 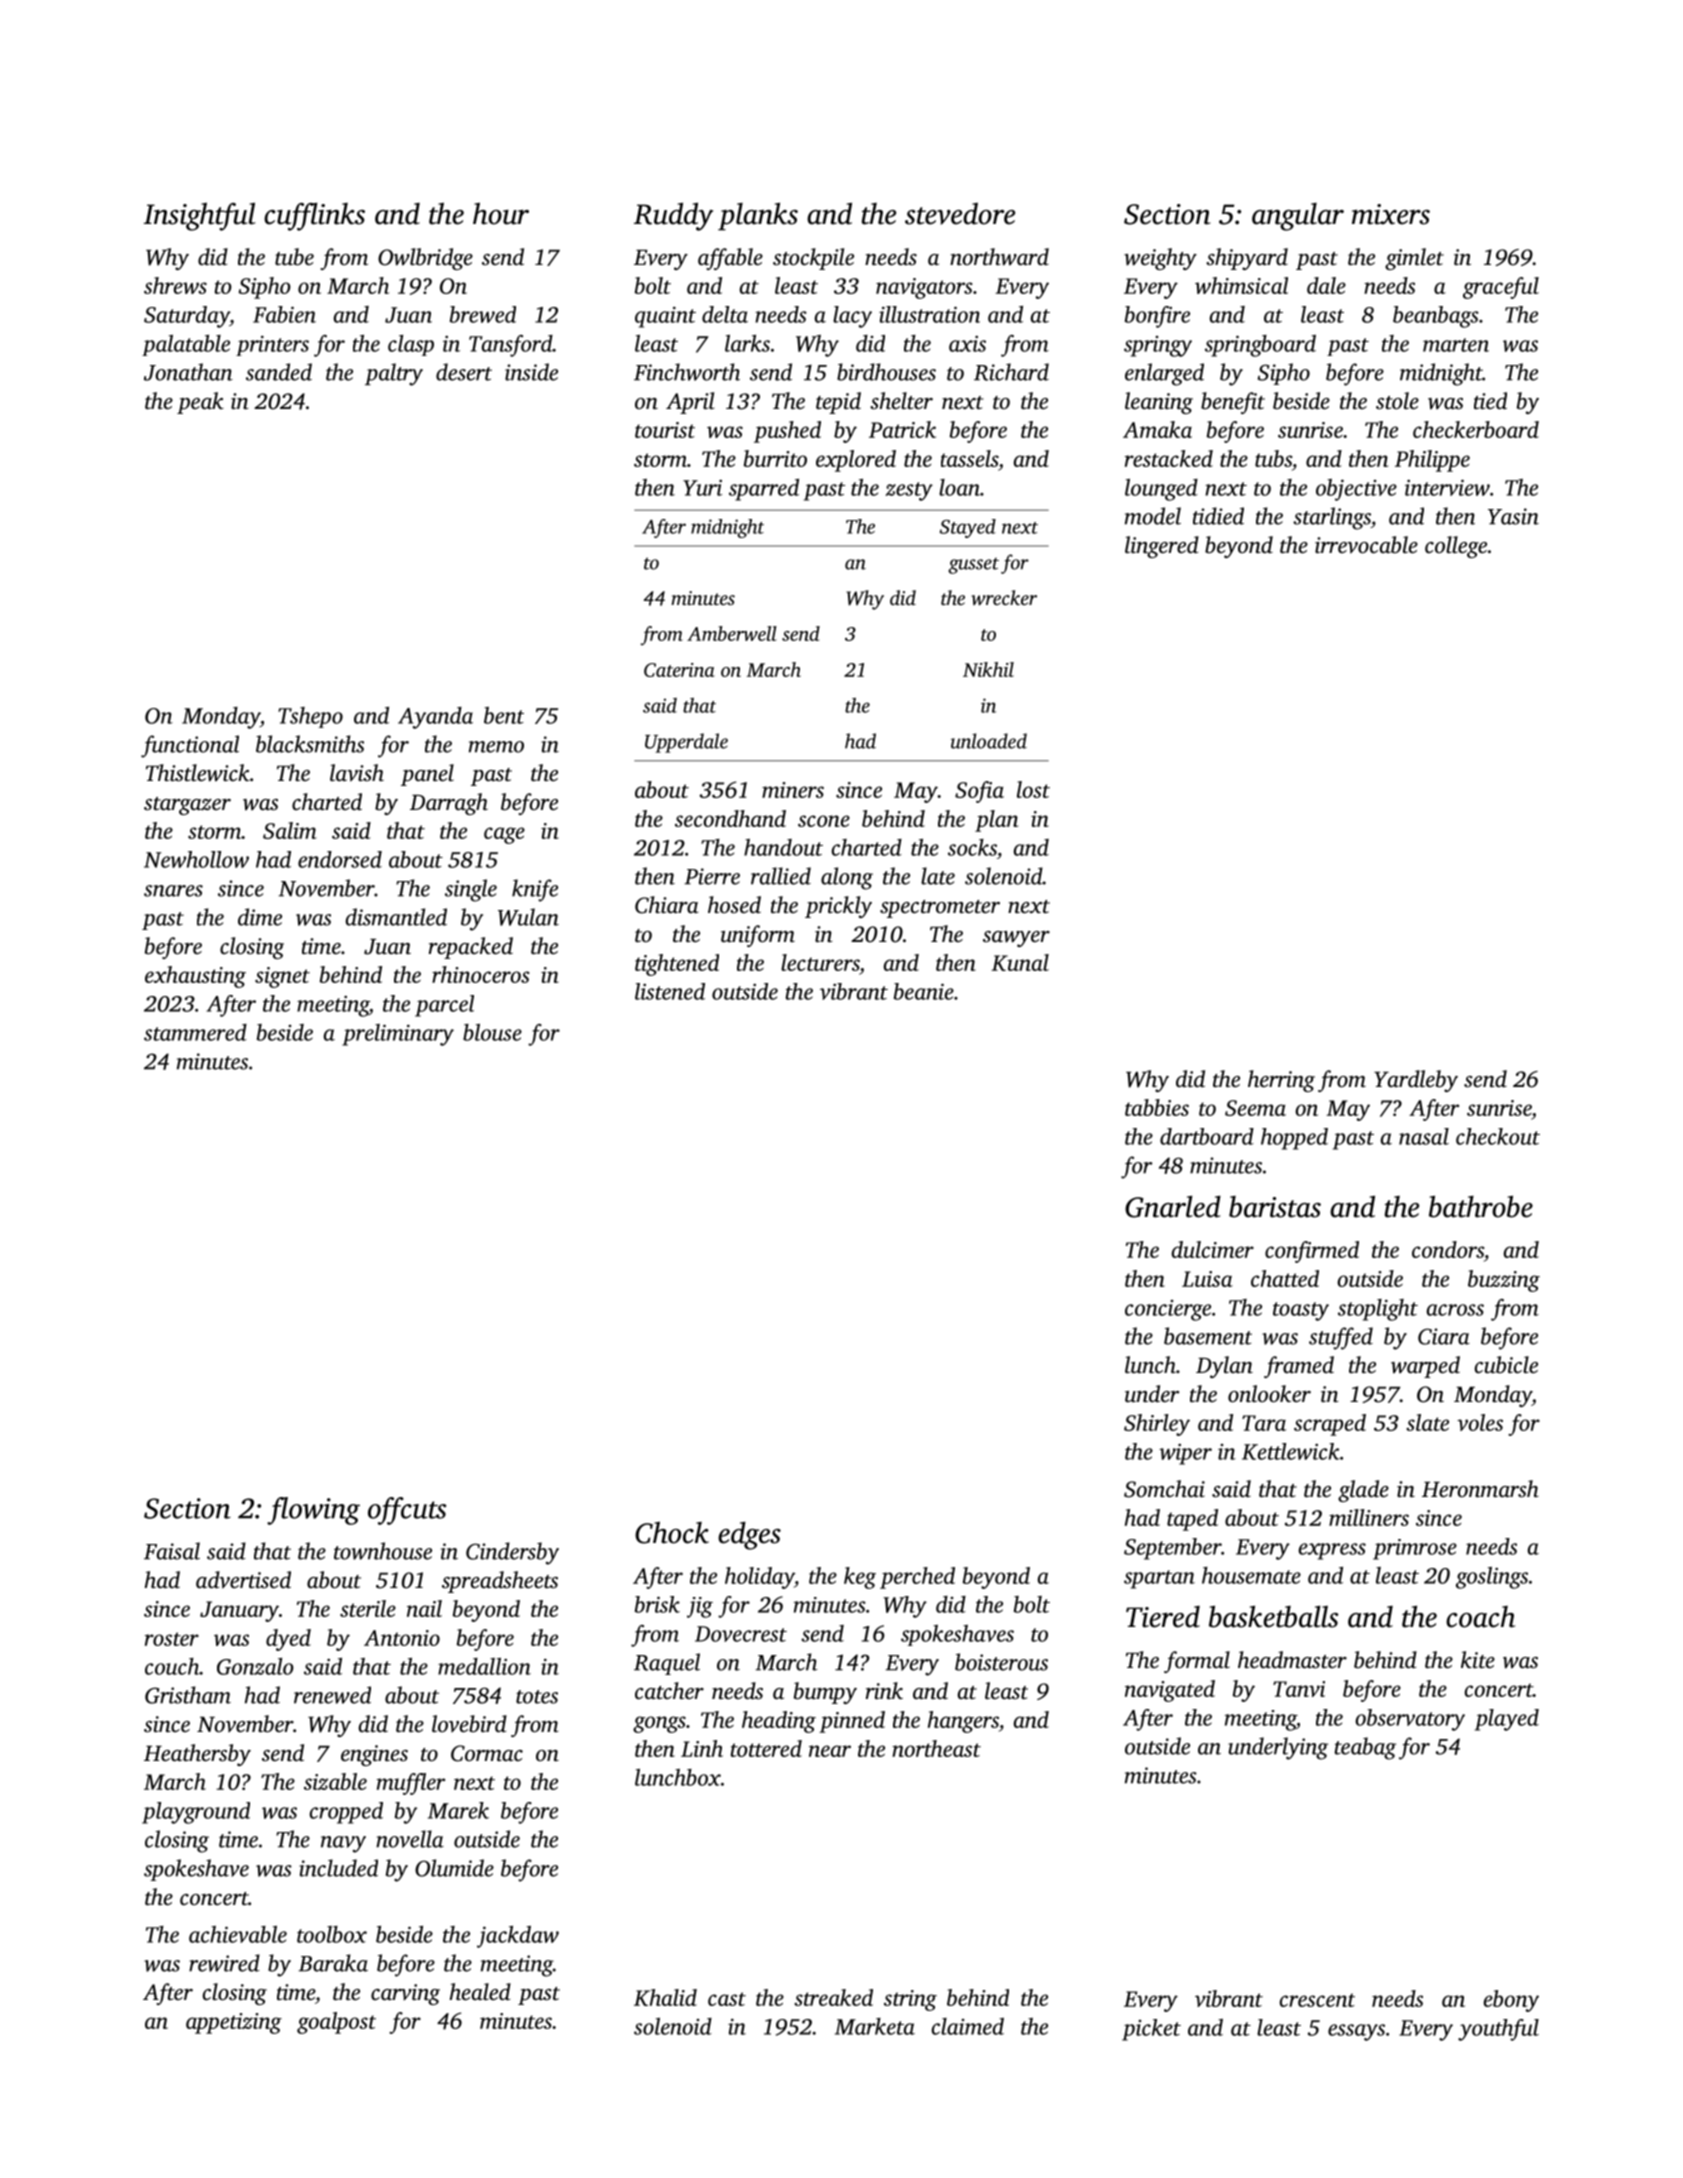 I want to click on Tshepo, so click(x=310, y=717).
